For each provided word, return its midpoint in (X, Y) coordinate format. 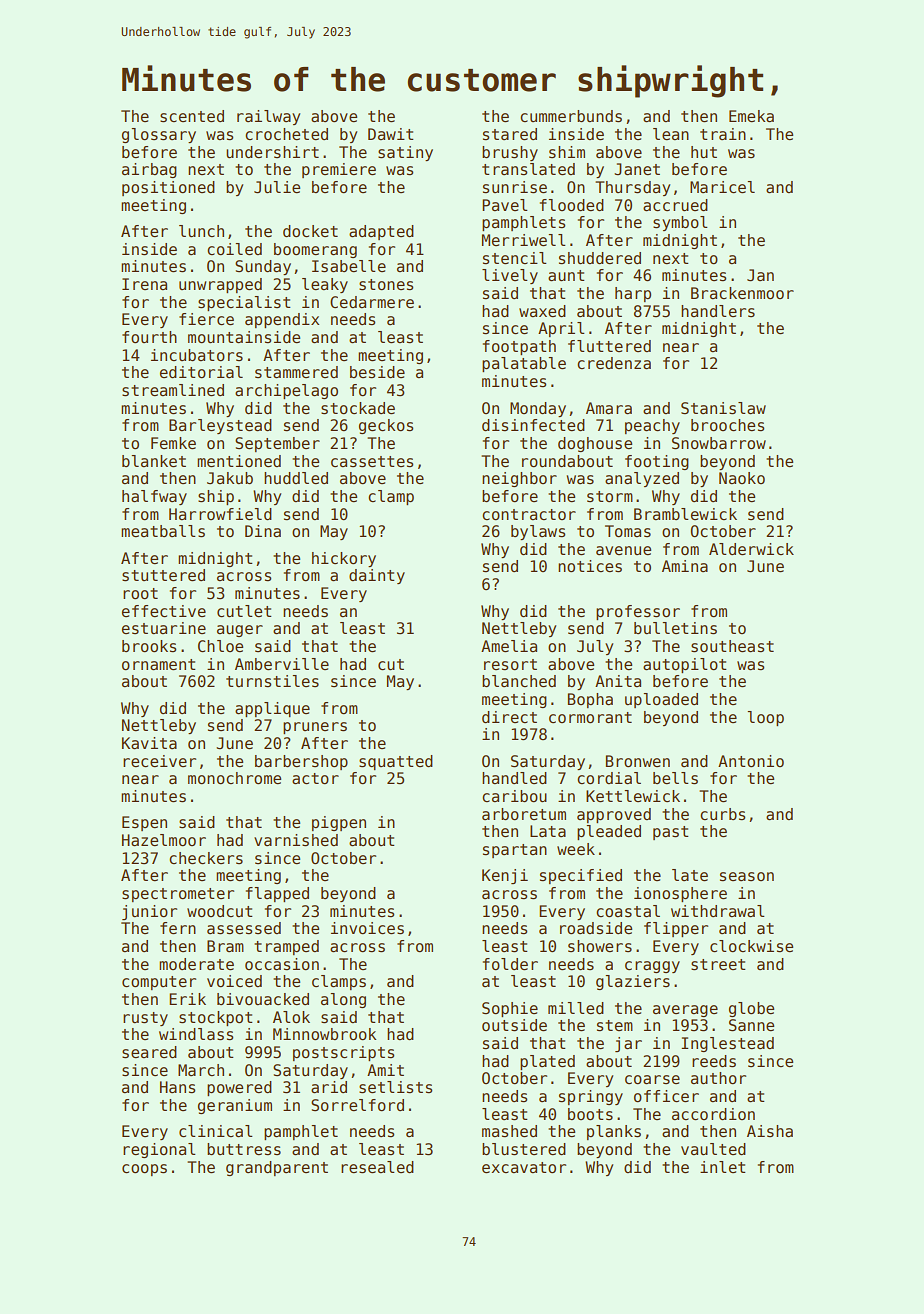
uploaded (661, 700)
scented (192, 116)
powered (239, 1088)
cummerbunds (571, 116)
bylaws (538, 532)
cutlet (244, 611)
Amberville (282, 664)
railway (268, 117)
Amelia (509, 646)
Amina (685, 566)
